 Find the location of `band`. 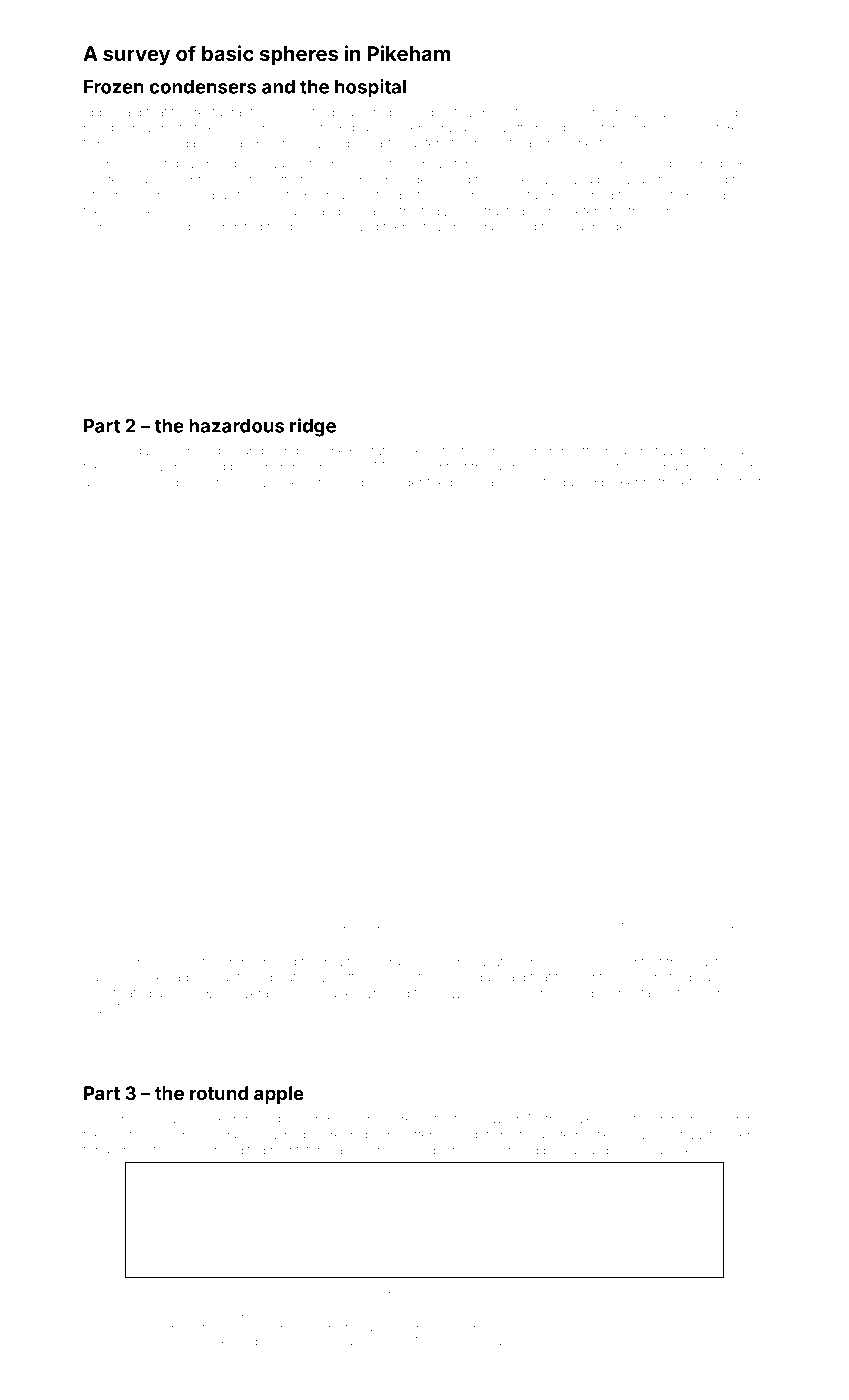

band is located at coordinates (184, 925).
